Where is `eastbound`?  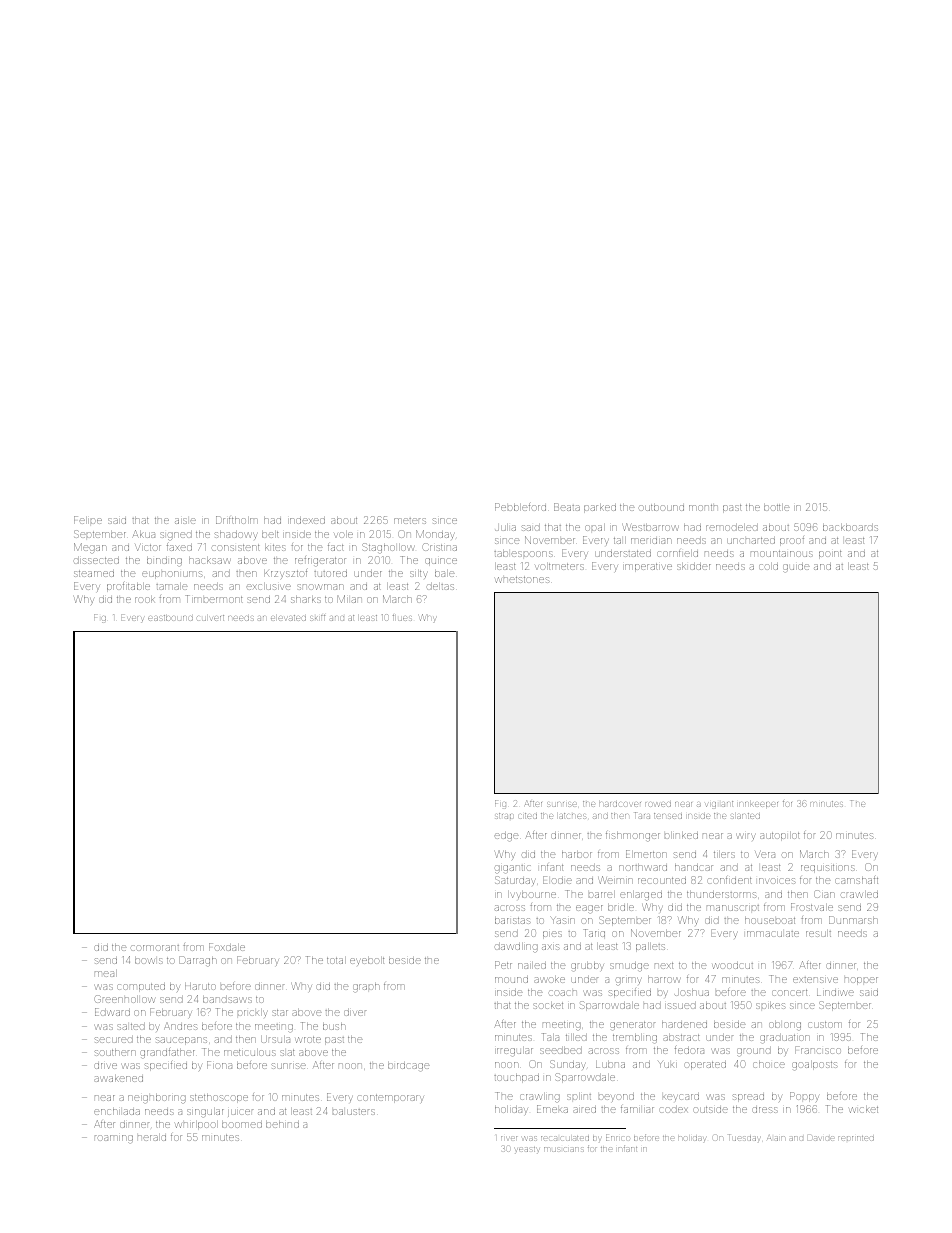
eastbound is located at coordinates (170, 618).
